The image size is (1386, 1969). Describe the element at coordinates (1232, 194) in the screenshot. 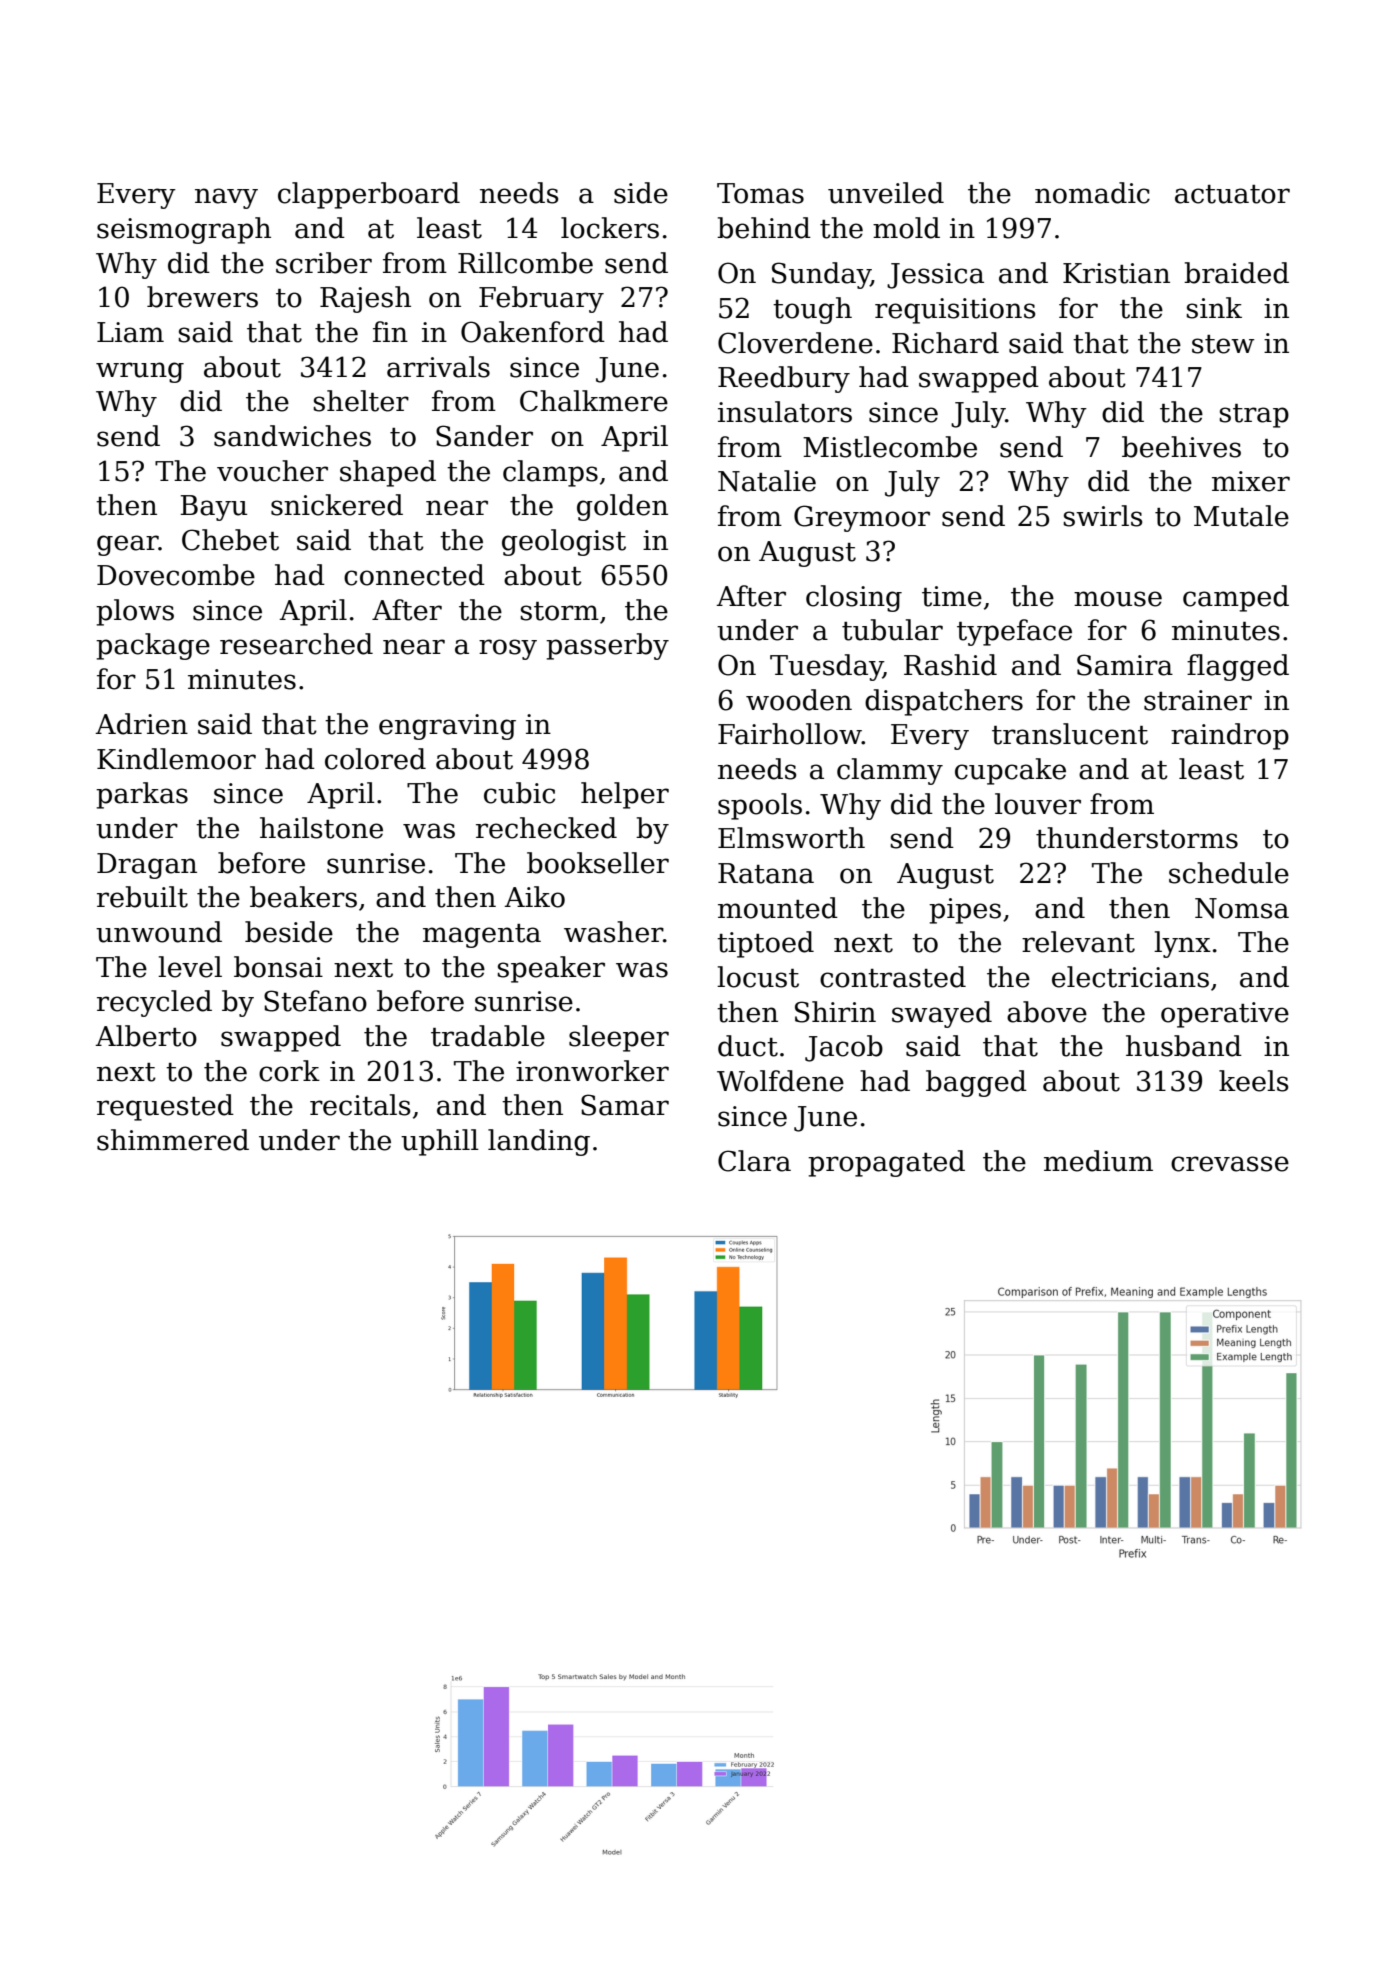

I see `actuator` at that location.
